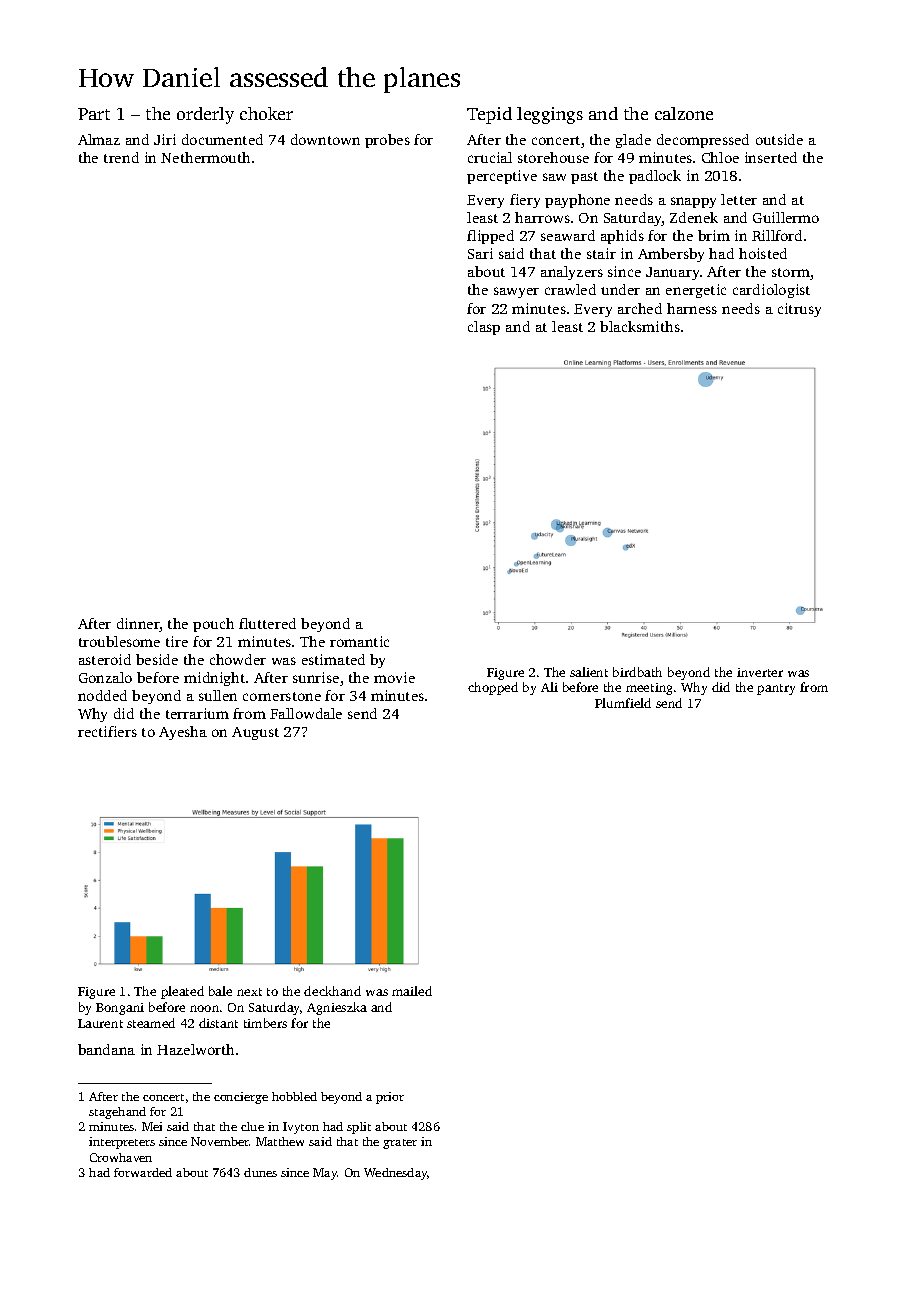 This screenshot has width=908, height=1316. Describe the element at coordinates (94, 114) in the screenshot. I see `Part` at that location.
